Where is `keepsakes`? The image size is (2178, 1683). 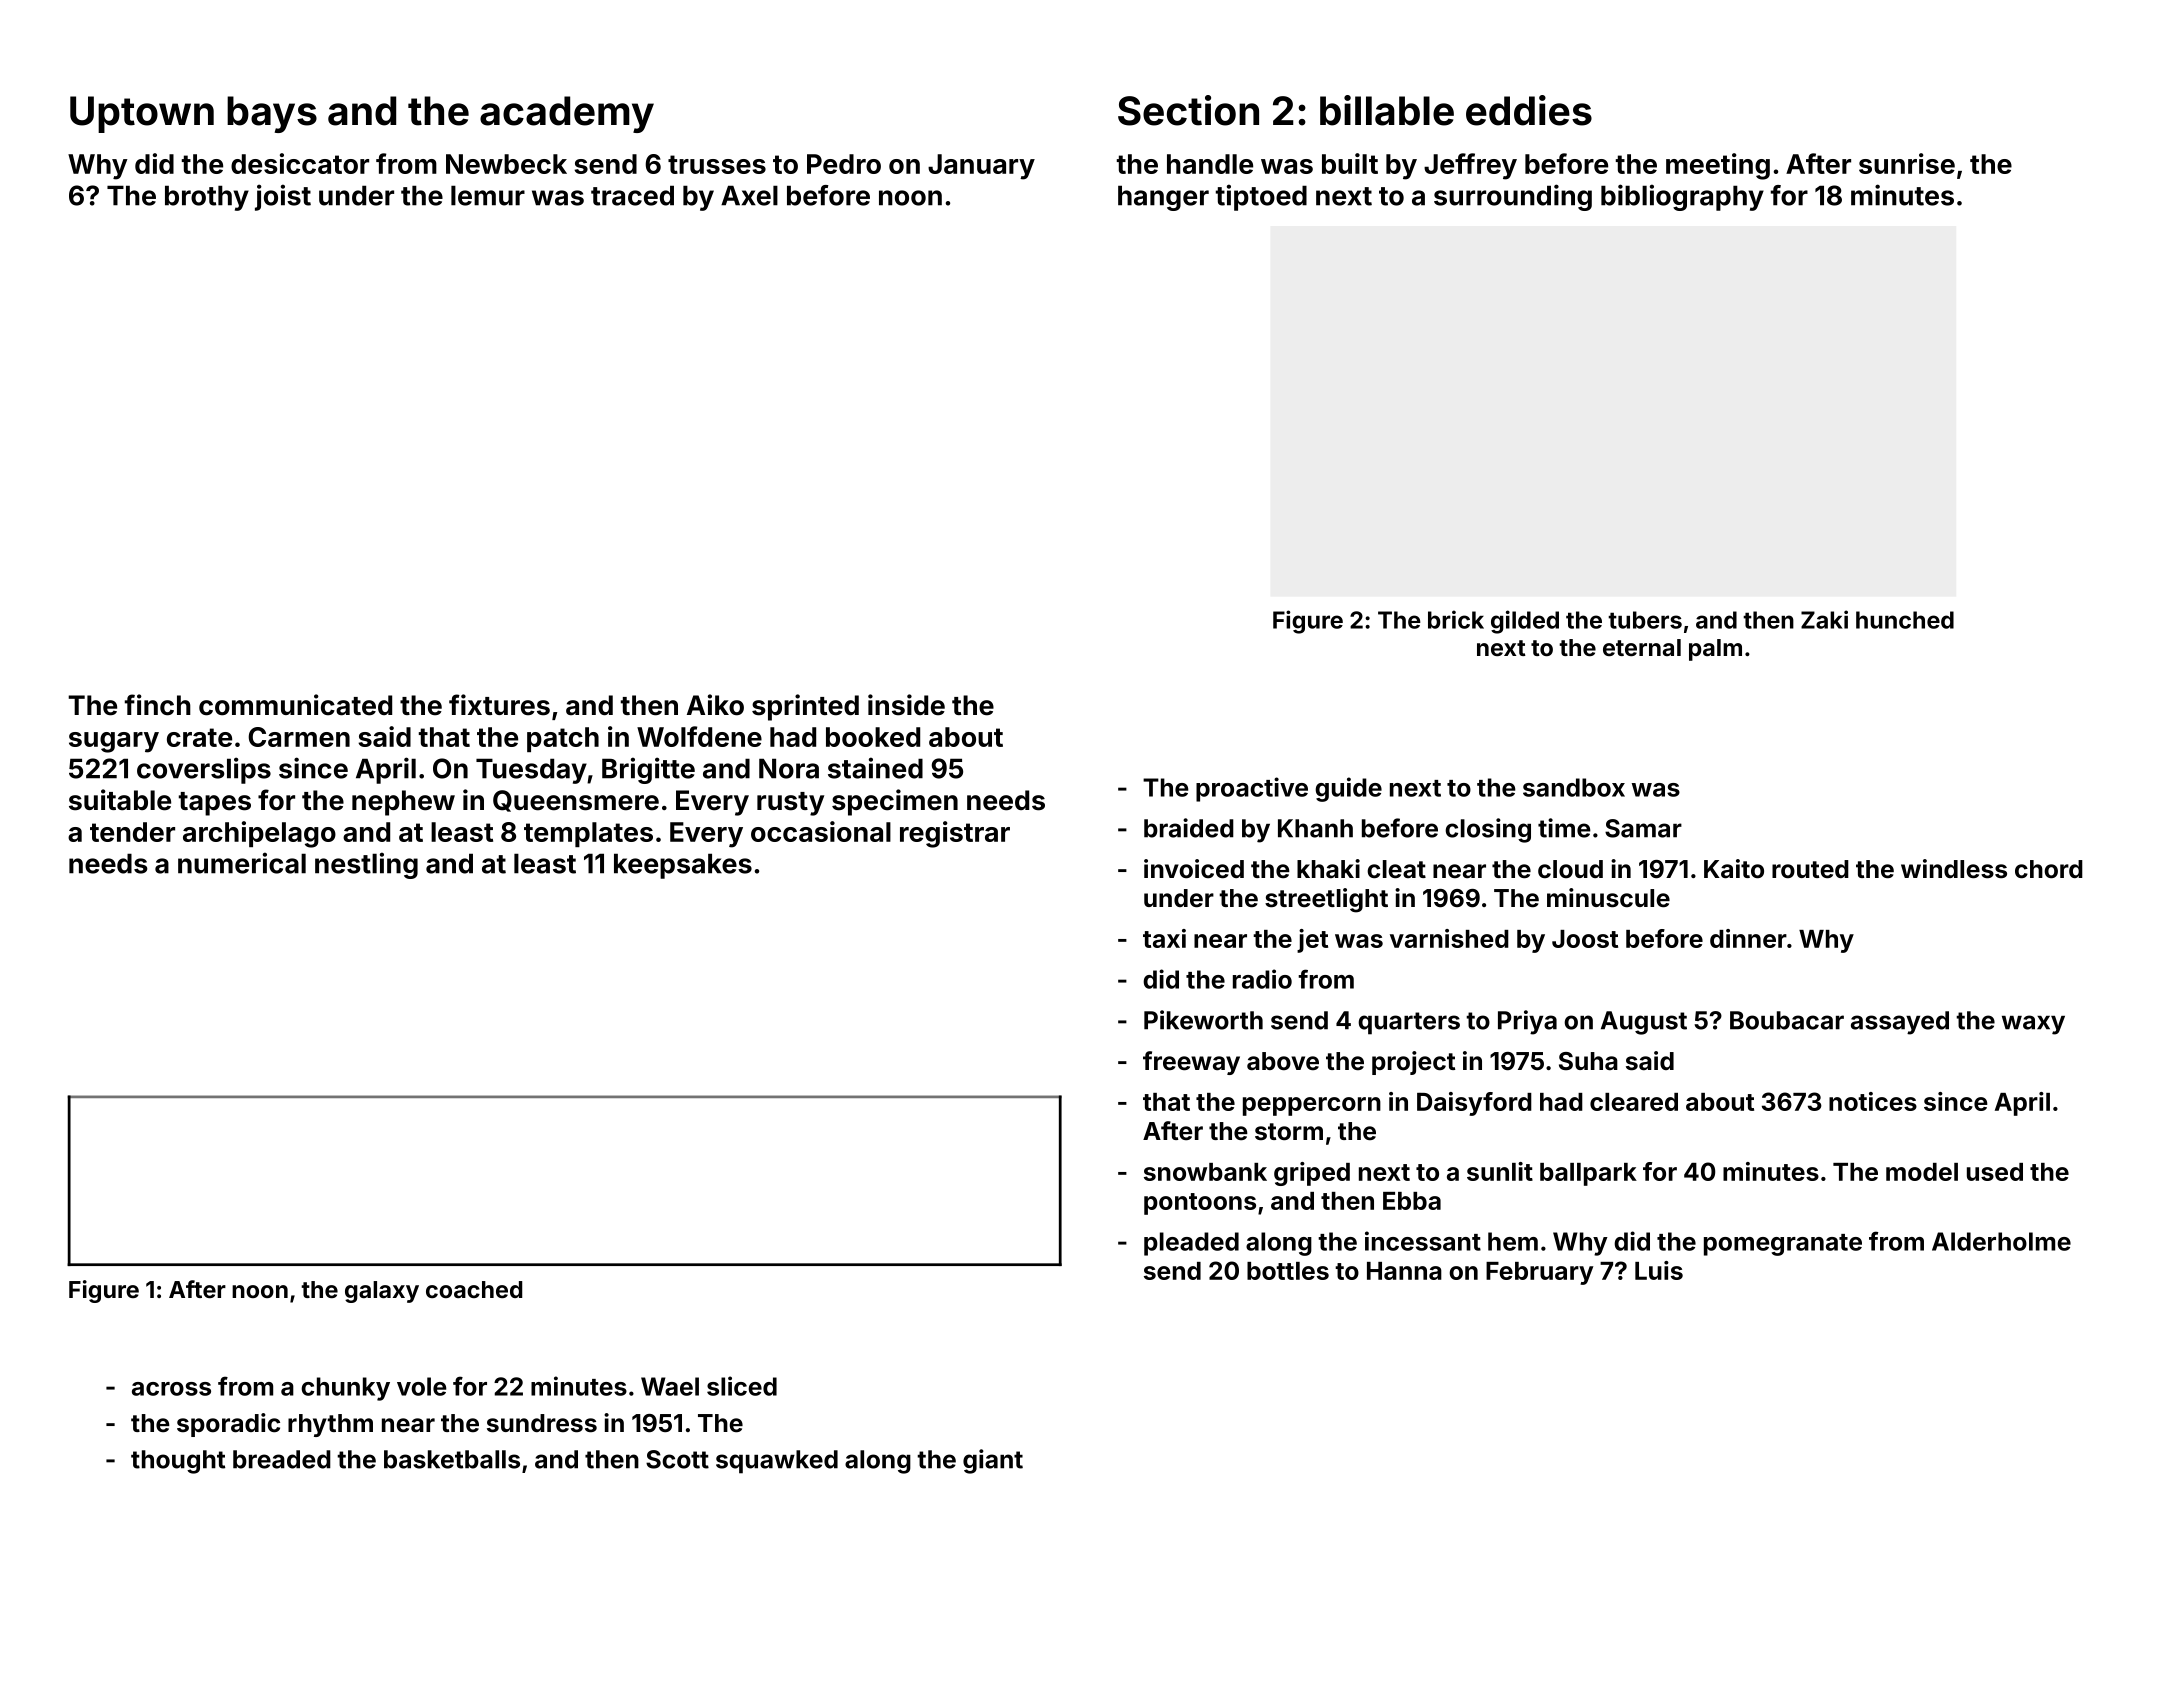 keepsakes is located at coordinates (683, 866).
